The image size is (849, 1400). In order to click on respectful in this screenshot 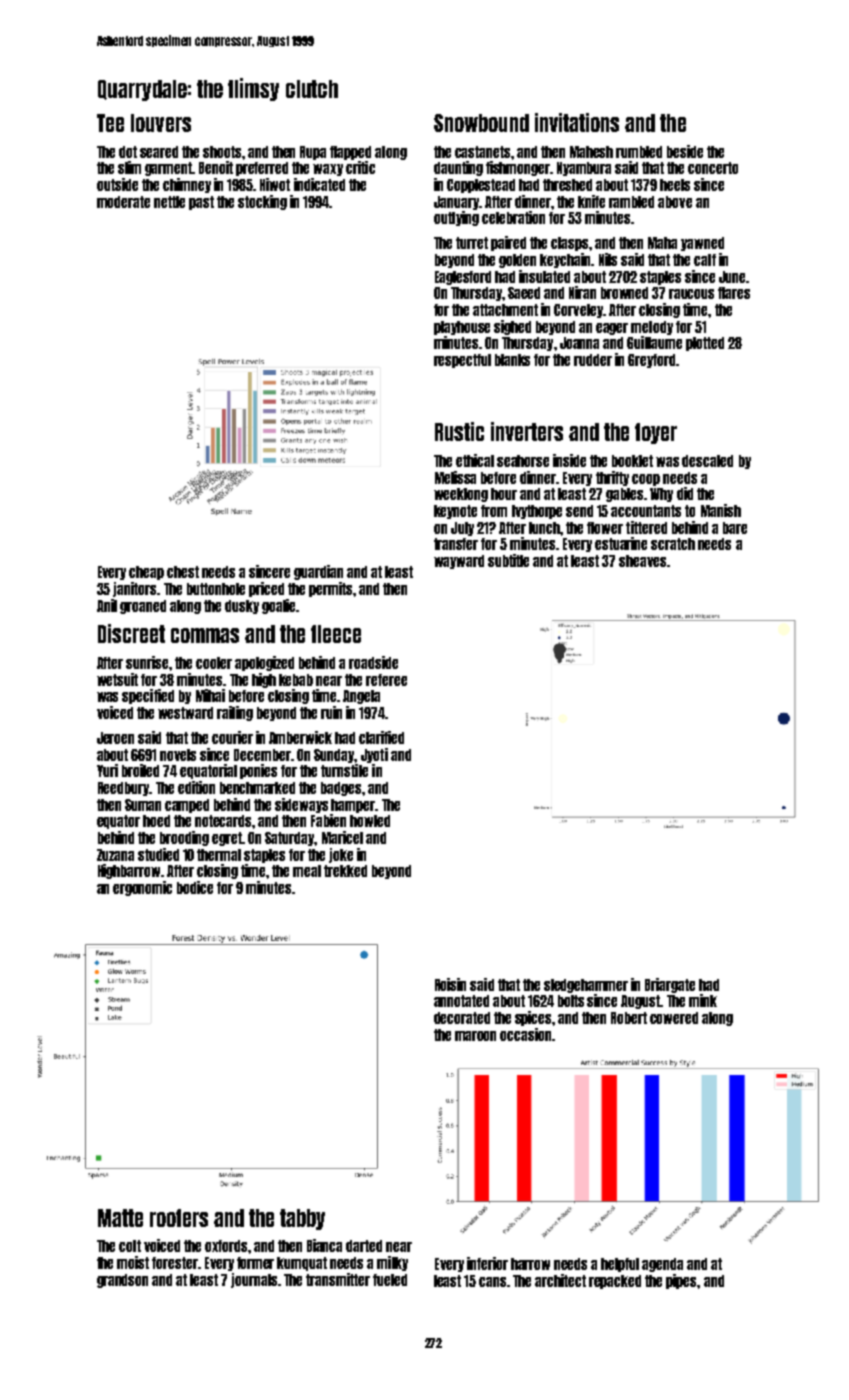, I will do `click(462, 361)`.
